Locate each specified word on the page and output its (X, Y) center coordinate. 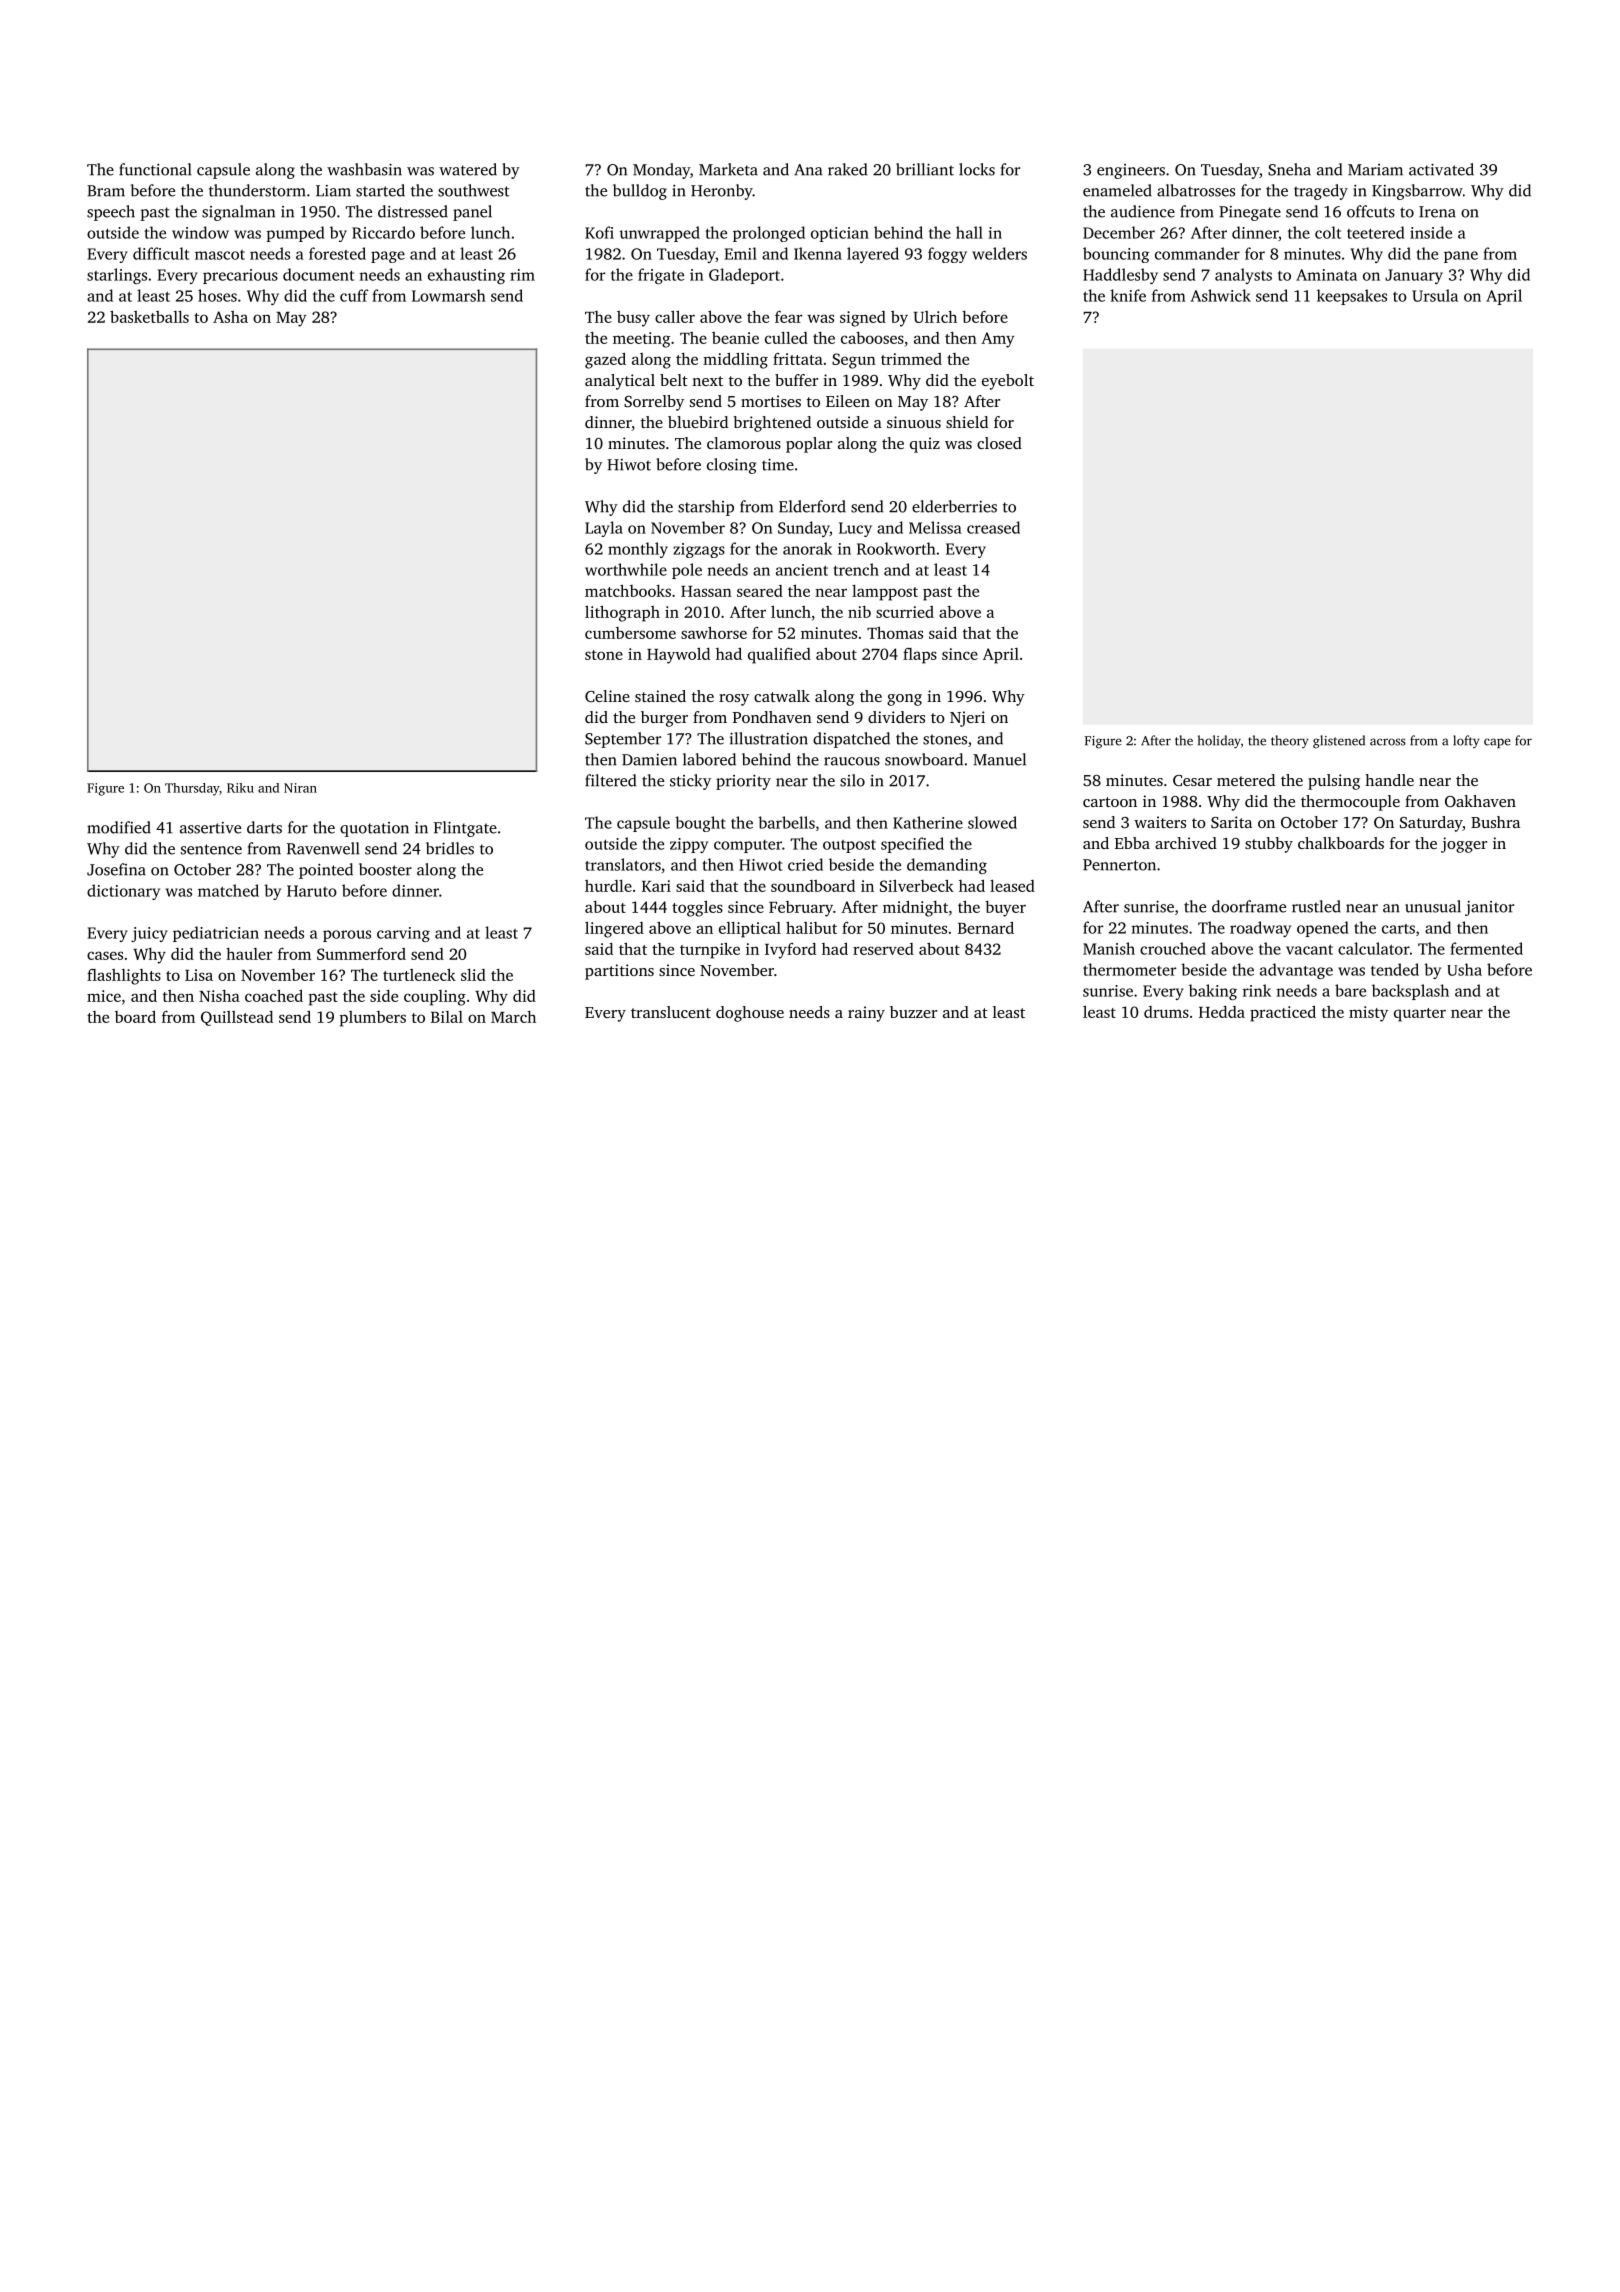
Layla (604, 529)
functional (155, 169)
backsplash (1410, 992)
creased (993, 527)
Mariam (1375, 170)
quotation (374, 829)
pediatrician (216, 934)
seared (760, 591)
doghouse (750, 1014)
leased (1012, 886)
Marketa (728, 169)
